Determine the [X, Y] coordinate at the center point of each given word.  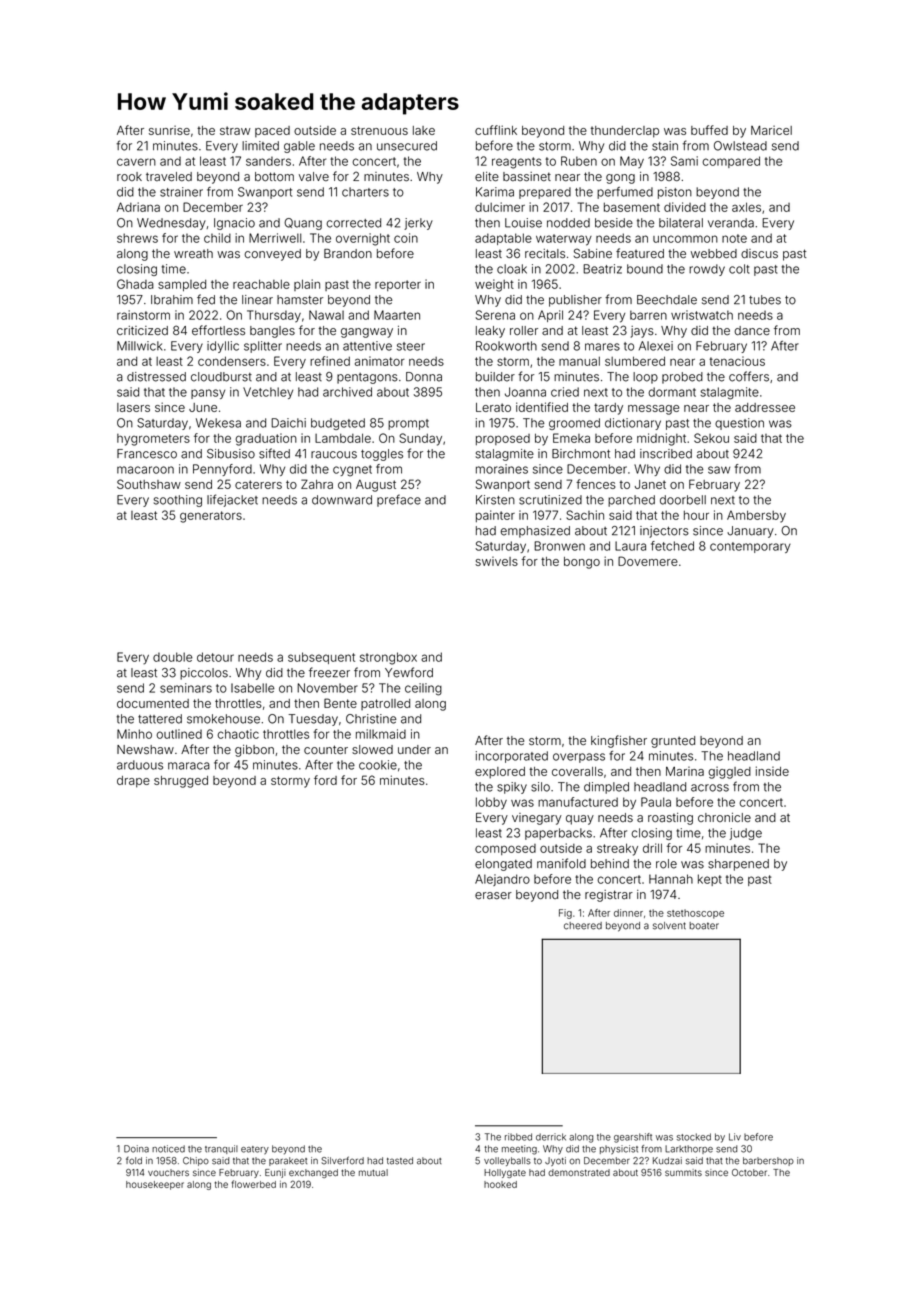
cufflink [496, 130]
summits [683, 1172]
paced [272, 132]
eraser [493, 896]
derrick [551, 1137]
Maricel [771, 130]
